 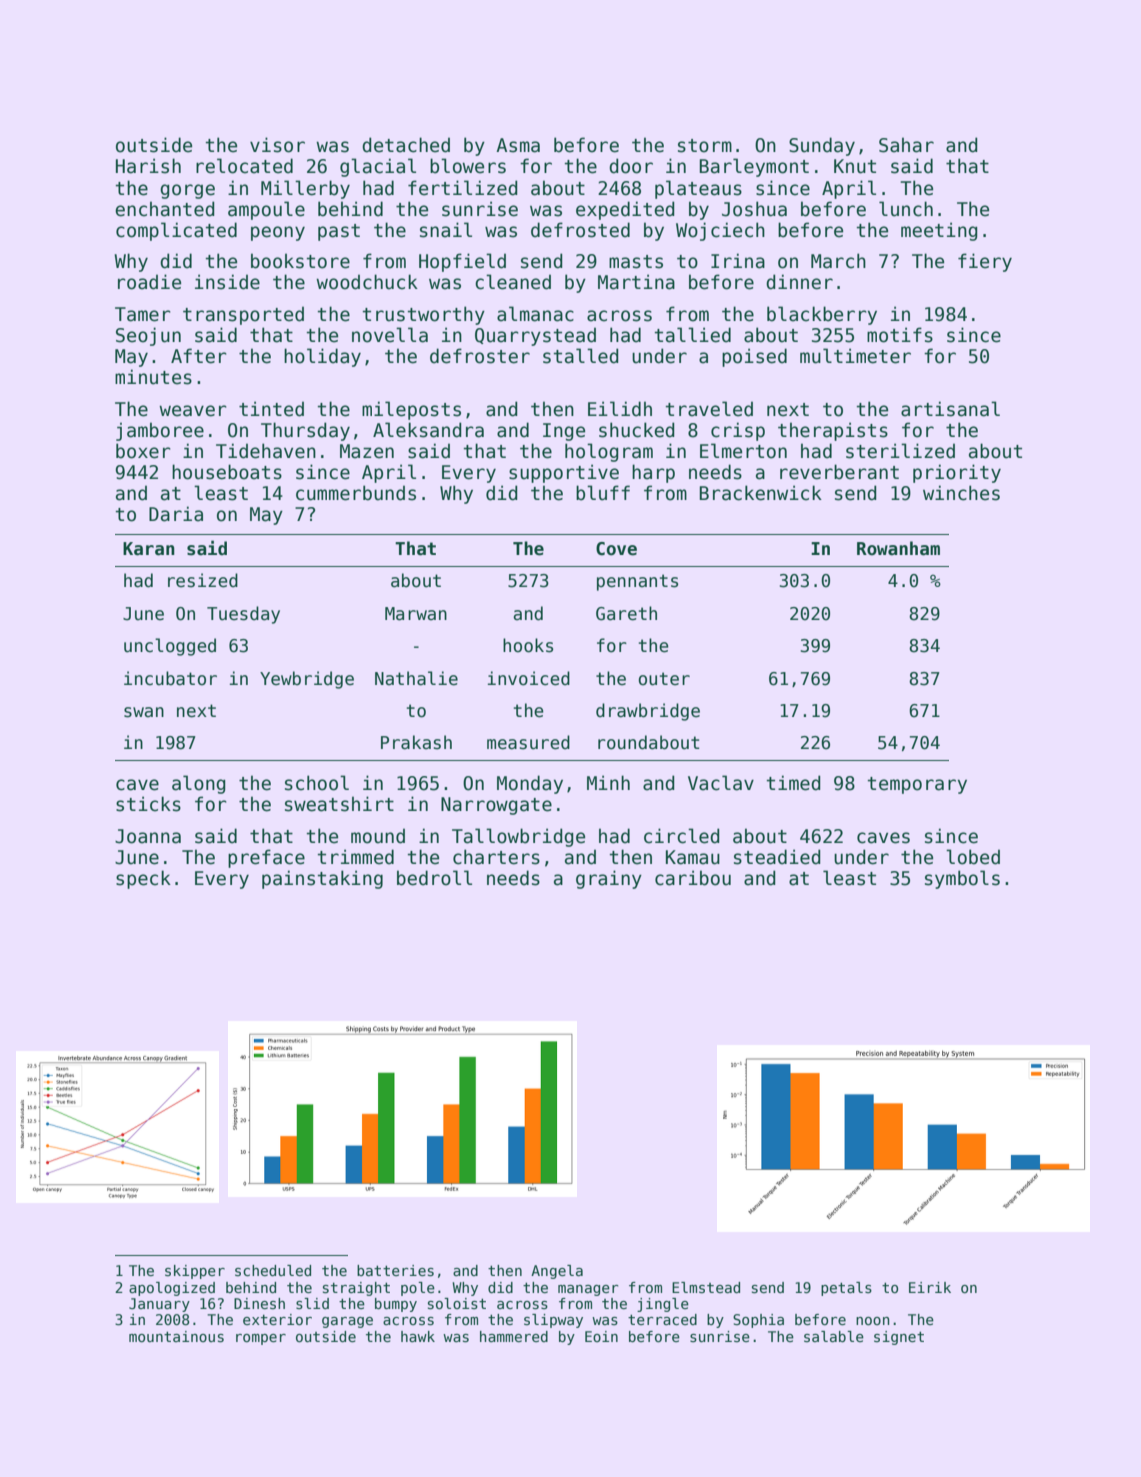 I want to click on temporary, so click(x=917, y=785).
